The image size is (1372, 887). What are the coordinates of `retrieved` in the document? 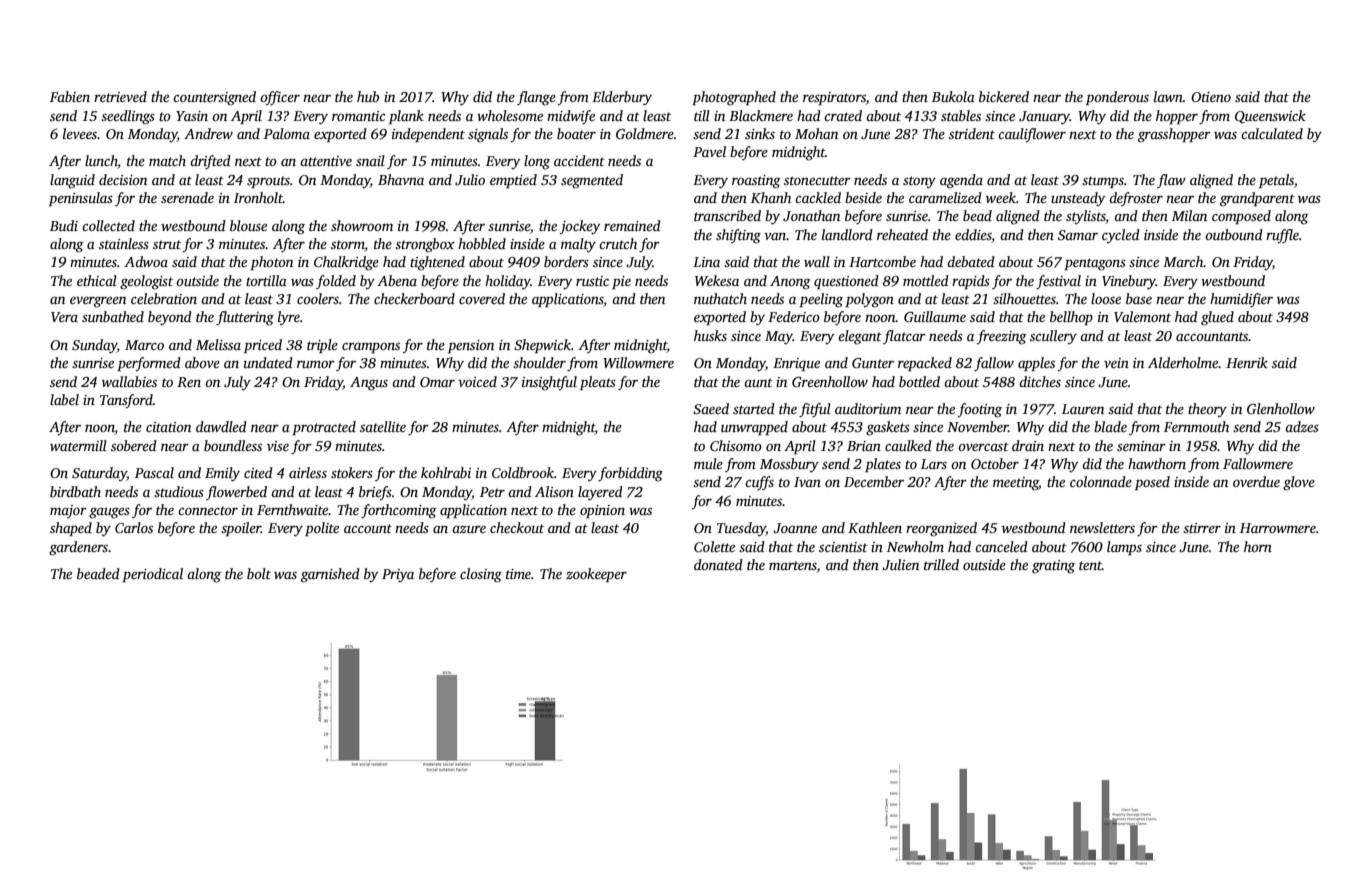 It's located at (120, 96).
